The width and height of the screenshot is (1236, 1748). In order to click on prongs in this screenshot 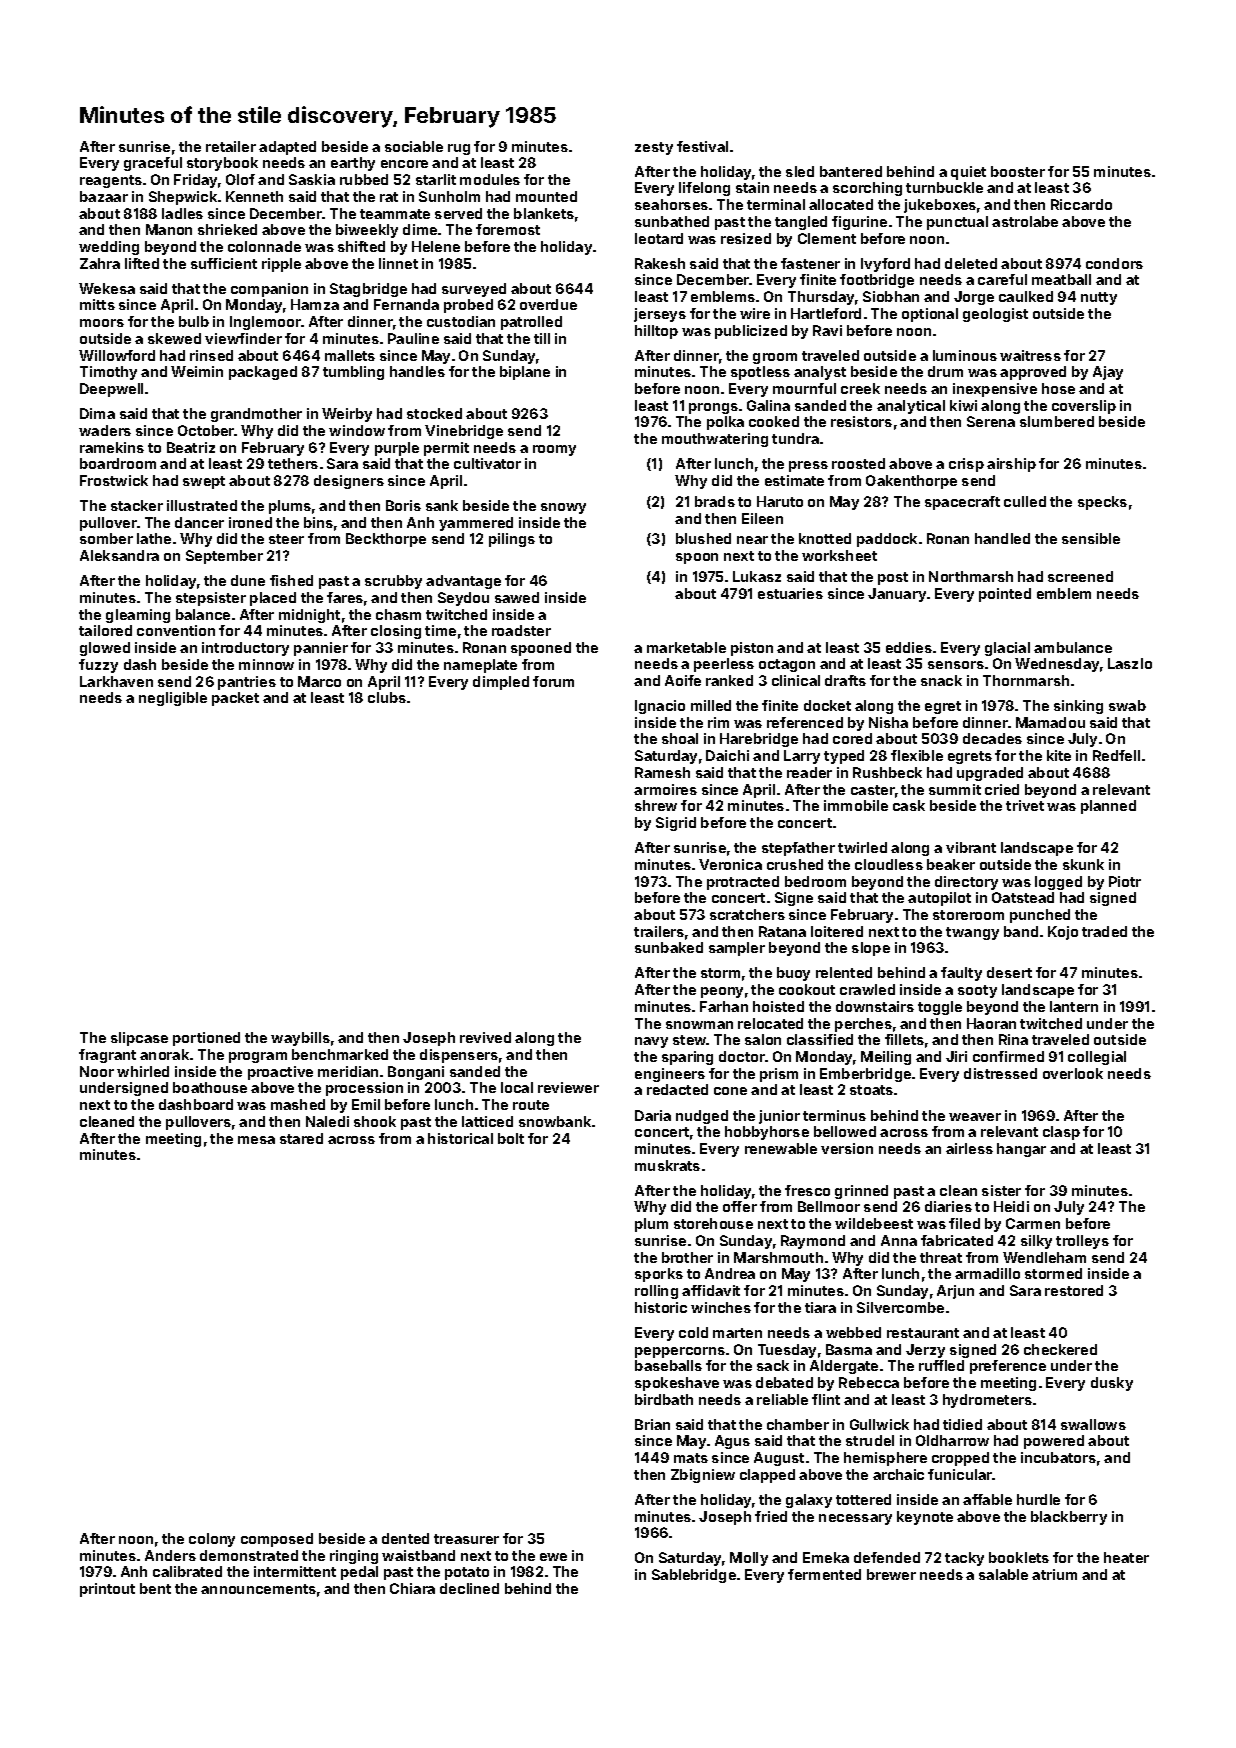, I will do `click(713, 408)`.
